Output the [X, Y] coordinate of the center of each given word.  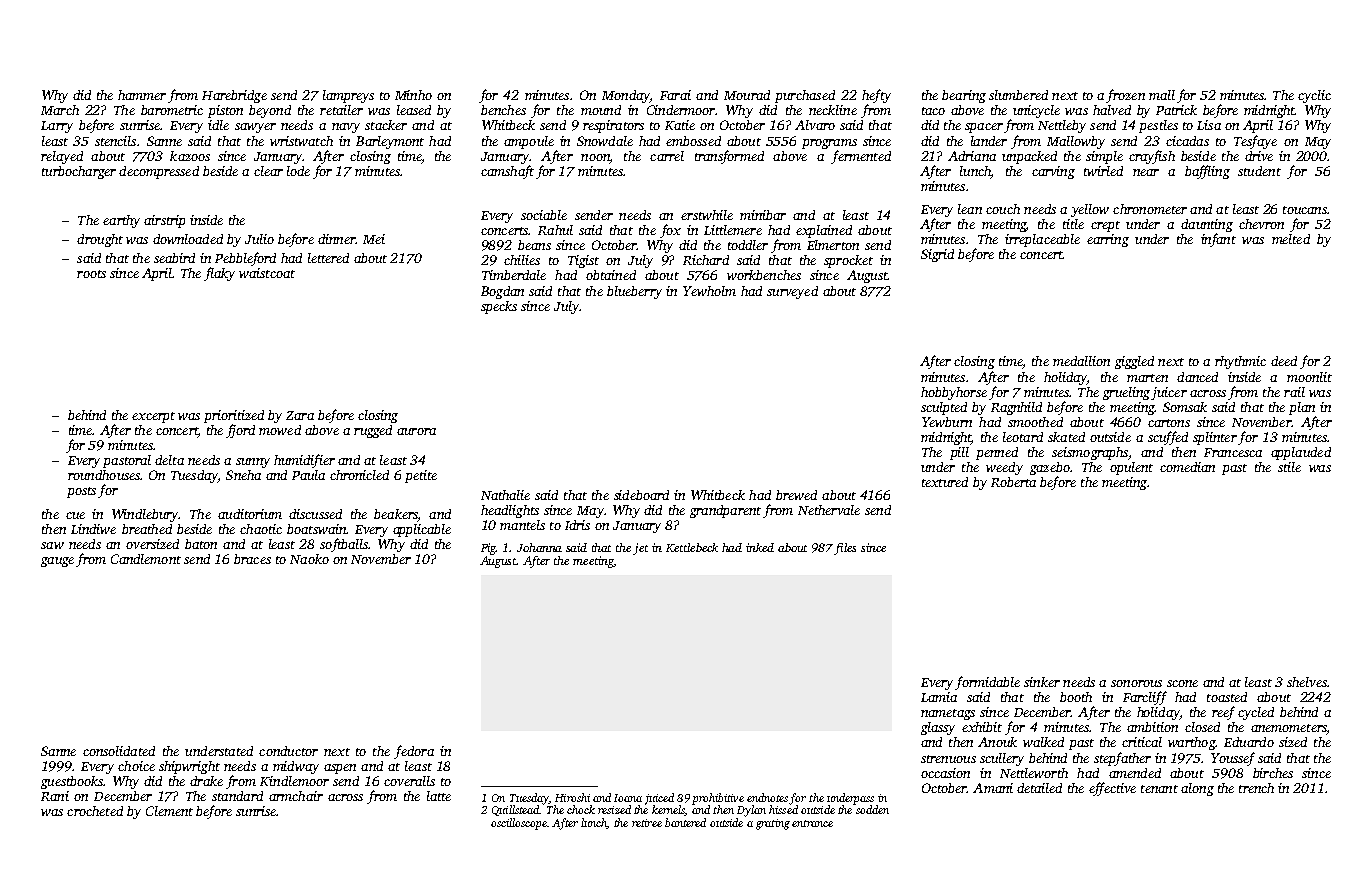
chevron [1261, 224]
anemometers [1288, 728]
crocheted [95, 811]
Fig [489, 549]
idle [218, 125]
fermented [861, 157]
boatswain [316, 529]
